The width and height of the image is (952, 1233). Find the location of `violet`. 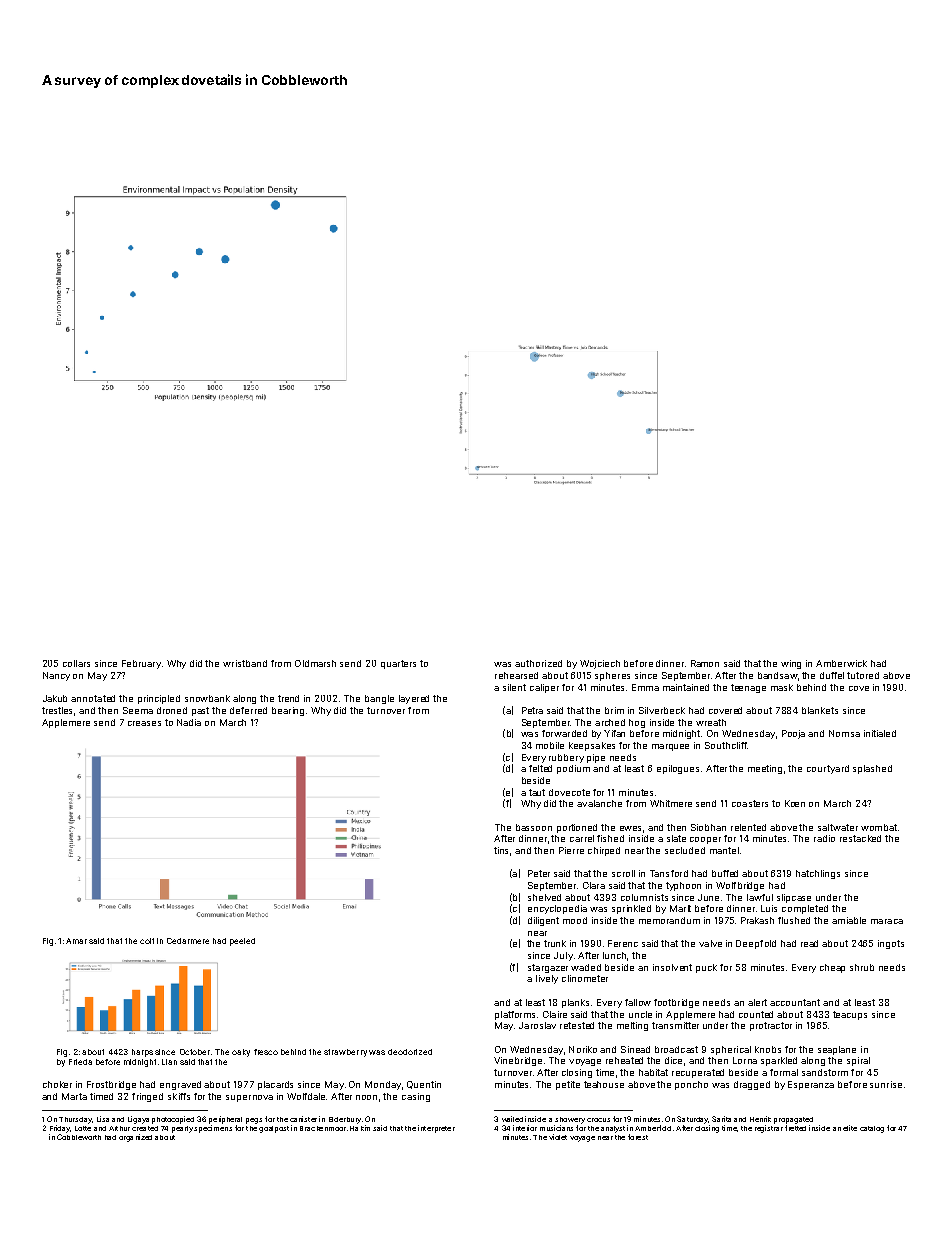

violet is located at coordinates (558, 1137).
